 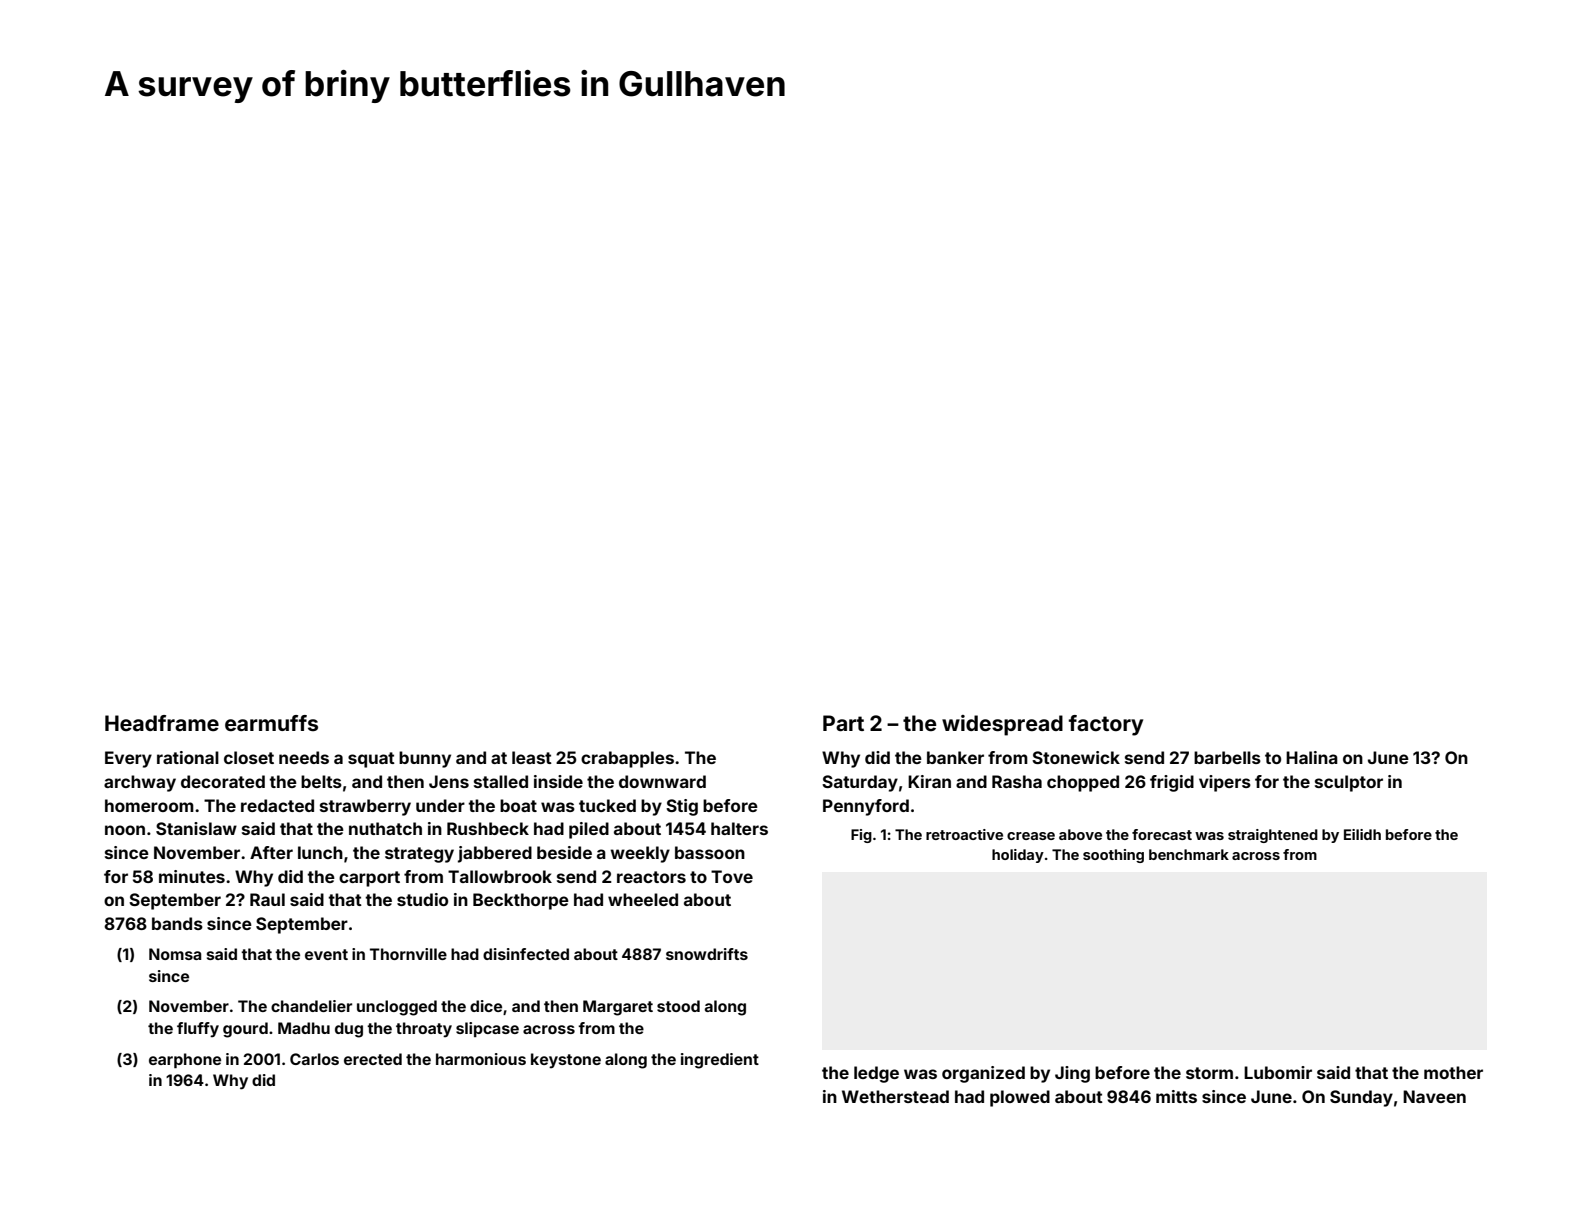 What do you see at coordinates (895, 1096) in the screenshot?
I see `Wetherstead` at bounding box center [895, 1096].
